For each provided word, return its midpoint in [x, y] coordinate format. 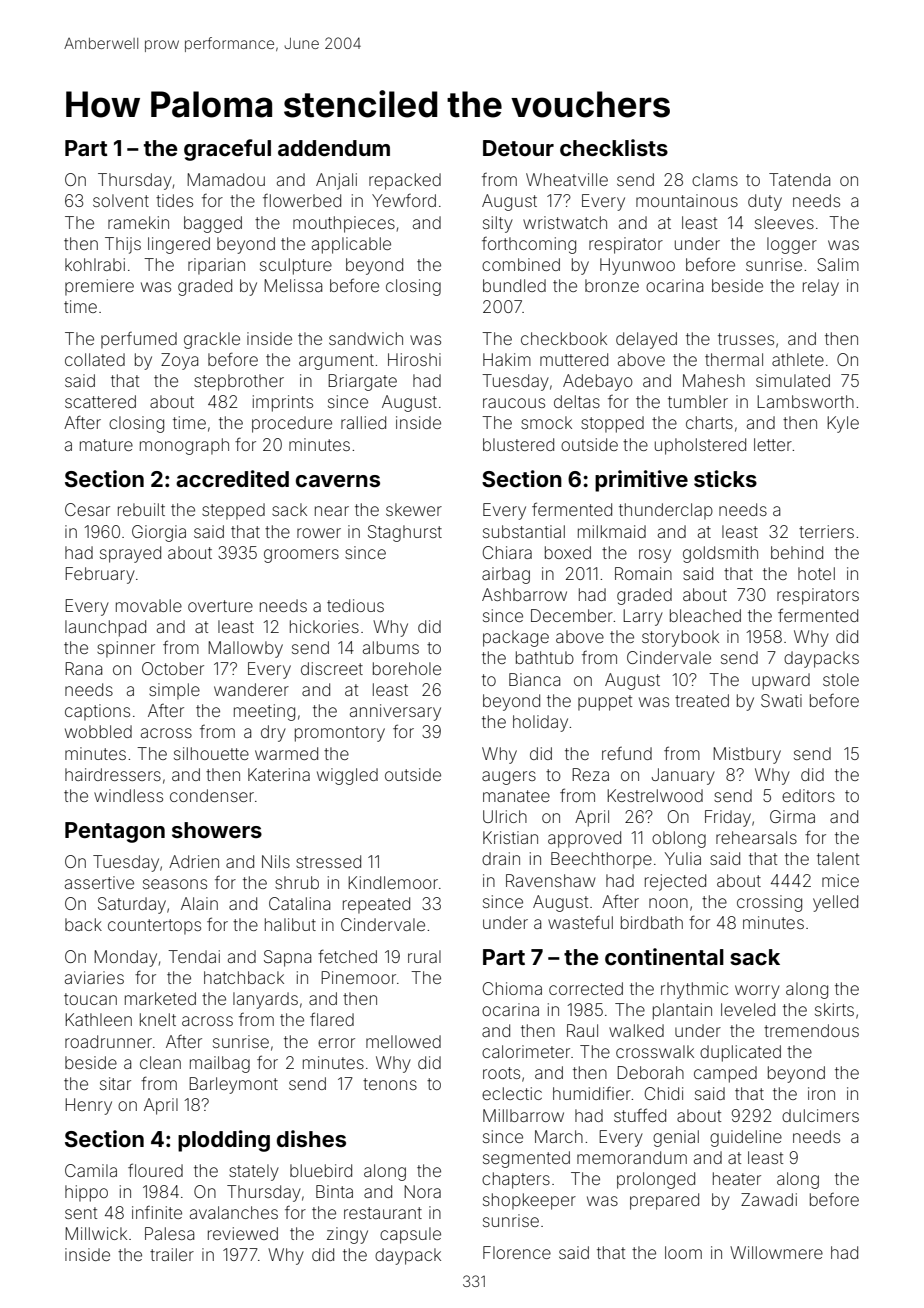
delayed [646, 340]
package [516, 638]
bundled [514, 285]
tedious [355, 605]
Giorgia [159, 533]
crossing [769, 903]
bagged [213, 224]
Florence [517, 1252]
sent [81, 1213]
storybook [680, 638]
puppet [605, 703]
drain [501, 858]
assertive [99, 882]
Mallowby [245, 649]
